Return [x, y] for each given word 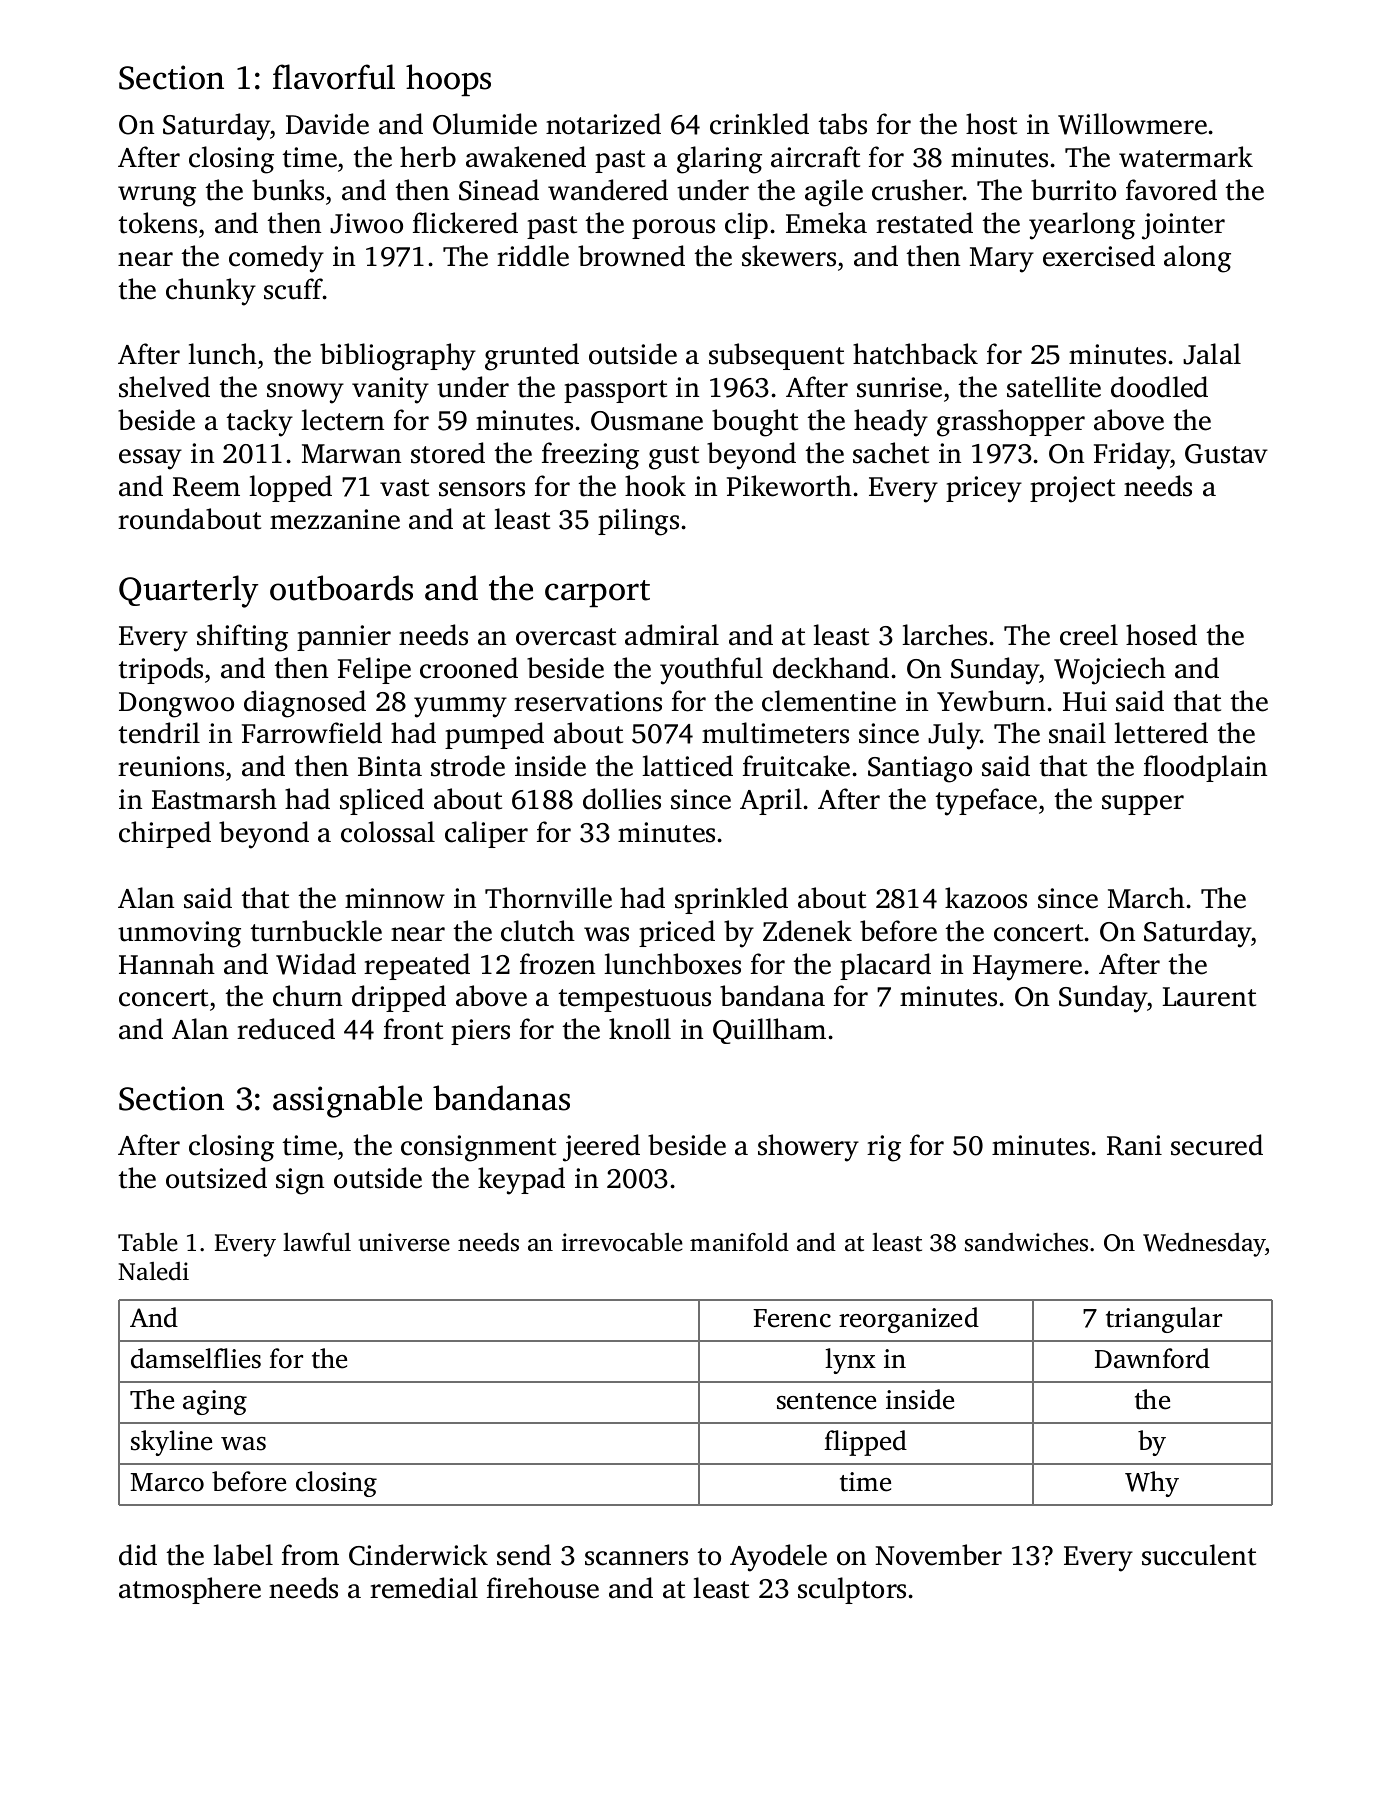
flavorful [334, 77]
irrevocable [622, 1242]
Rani [1134, 1145]
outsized [216, 1178]
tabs [843, 124]
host [991, 124]
